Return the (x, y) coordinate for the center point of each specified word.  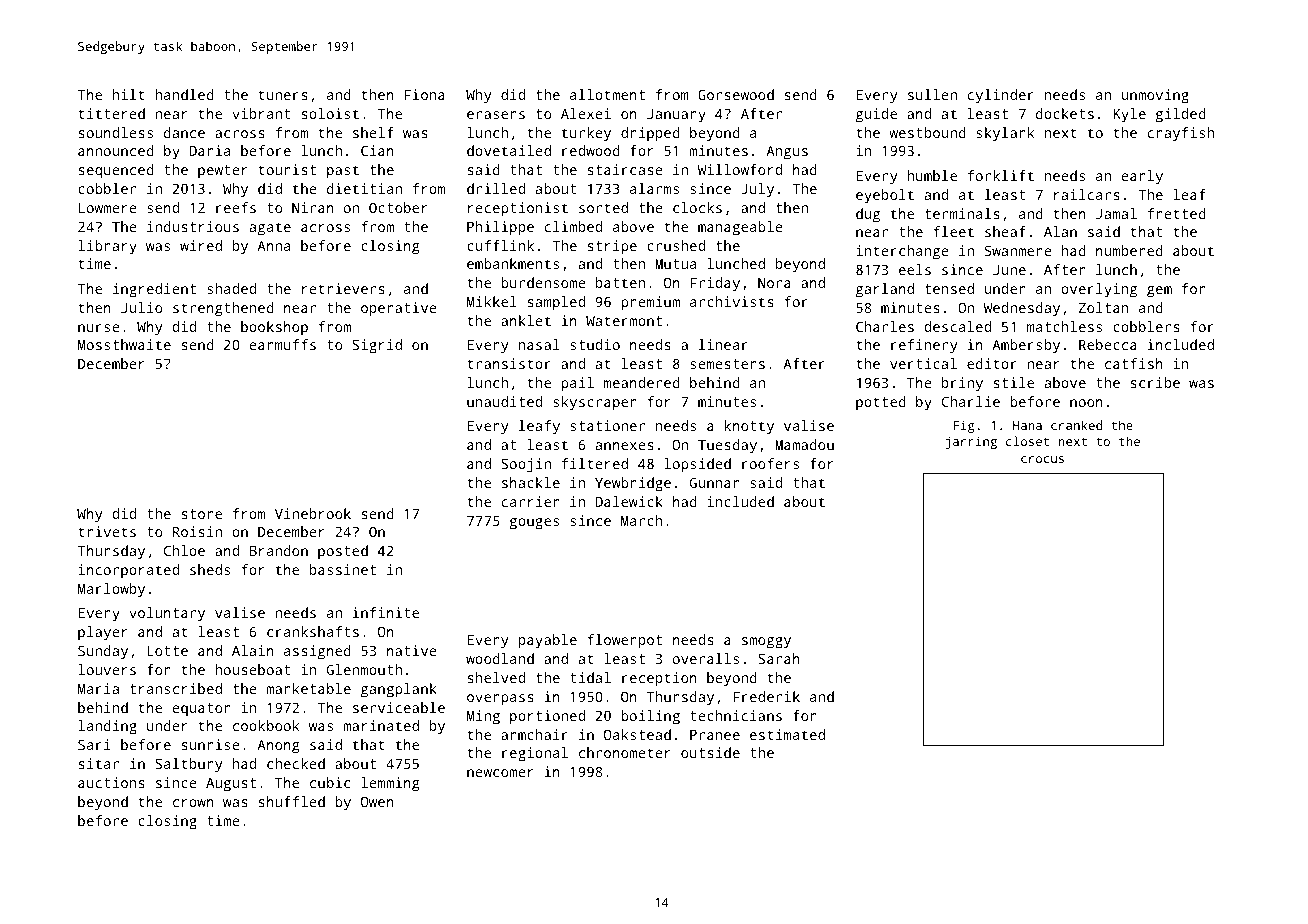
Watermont (624, 321)
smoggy (766, 643)
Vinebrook (313, 513)
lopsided (697, 465)
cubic (330, 782)
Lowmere (108, 208)
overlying (1099, 290)
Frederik (766, 696)
